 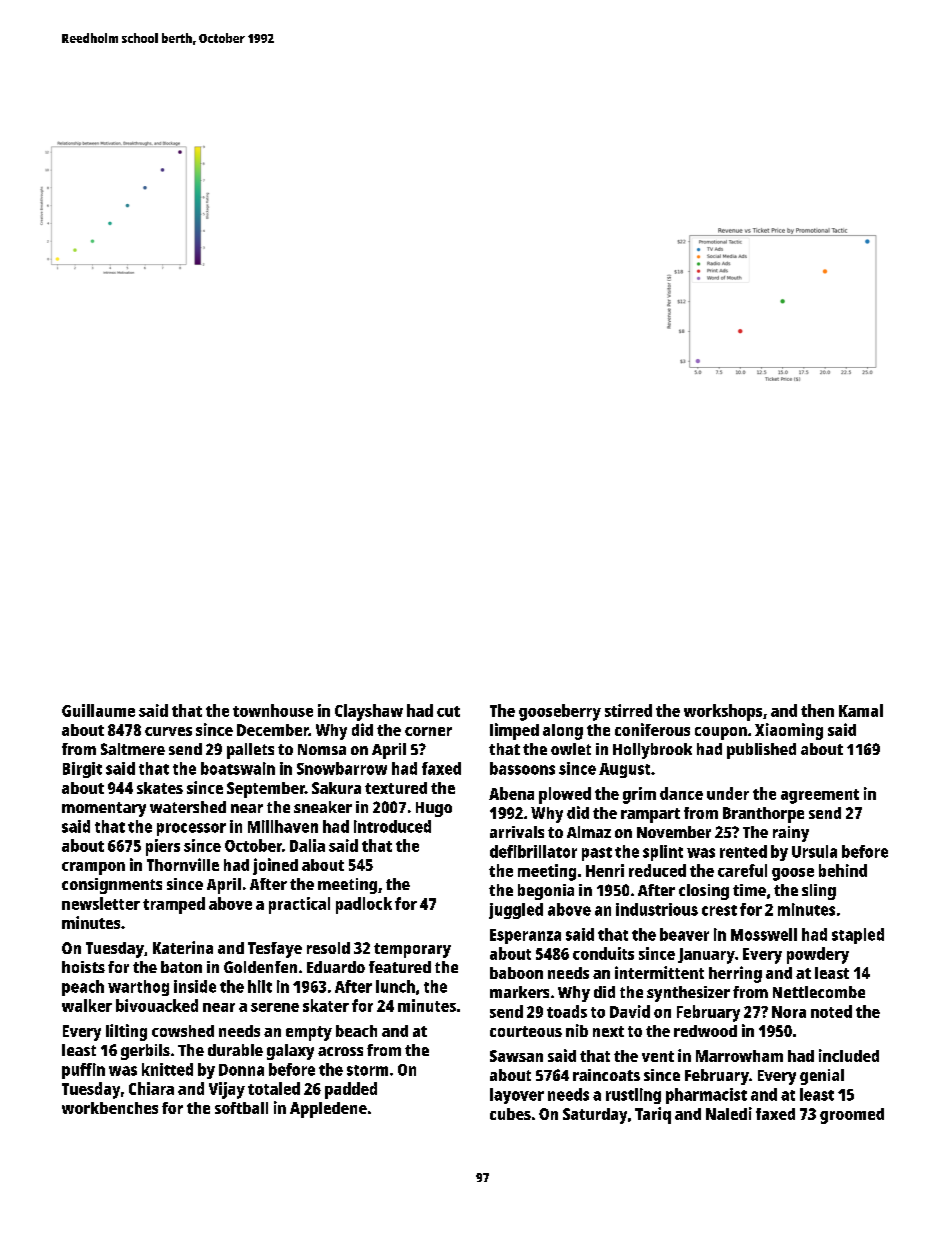 What do you see at coordinates (511, 793) in the screenshot?
I see `Abena` at bounding box center [511, 793].
